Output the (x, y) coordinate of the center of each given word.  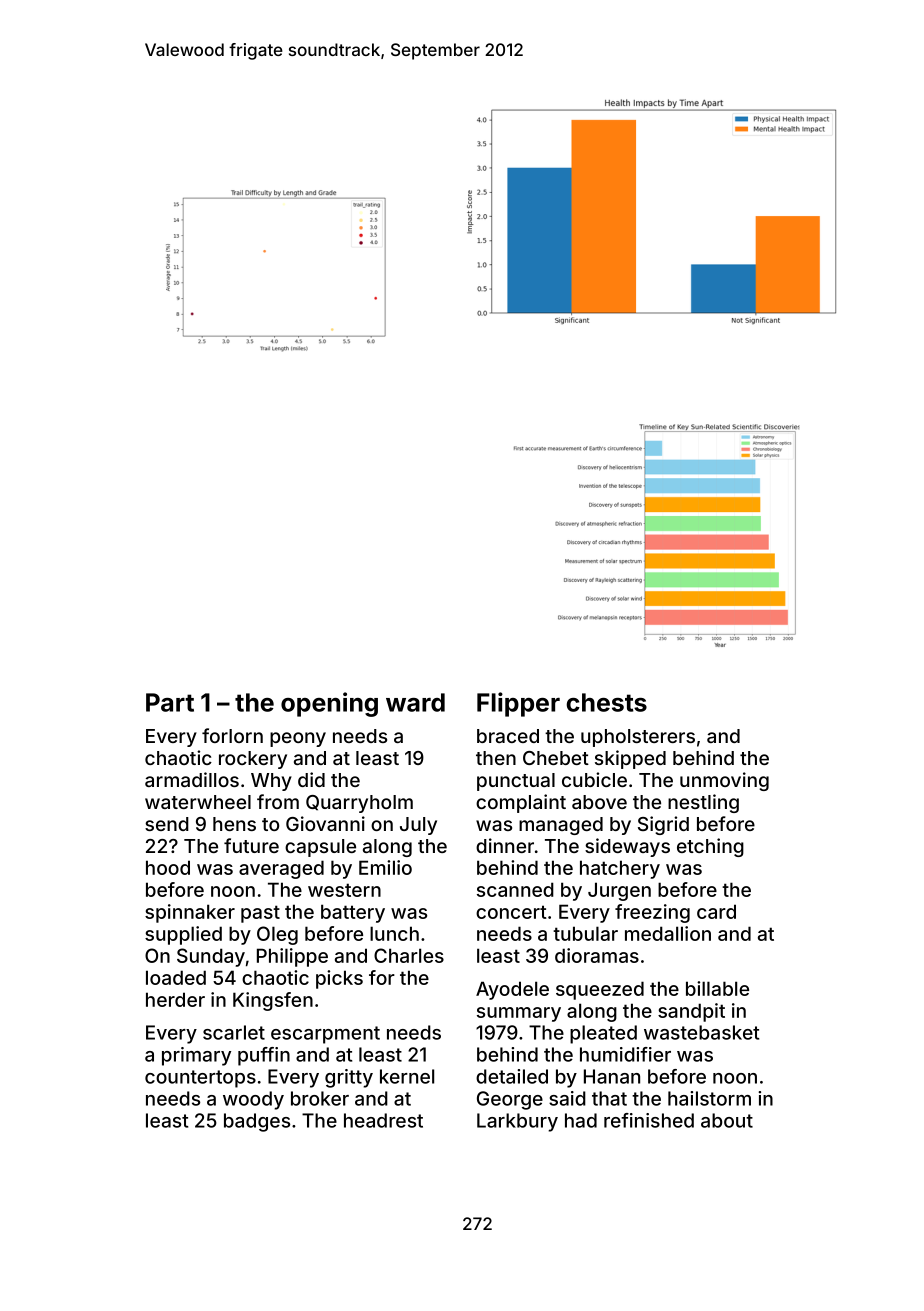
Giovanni (325, 823)
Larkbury (517, 1122)
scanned (515, 889)
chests (606, 702)
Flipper (518, 704)
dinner (505, 845)
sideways (627, 847)
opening (329, 704)
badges (257, 1122)
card (716, 911)
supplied (183, 935)
